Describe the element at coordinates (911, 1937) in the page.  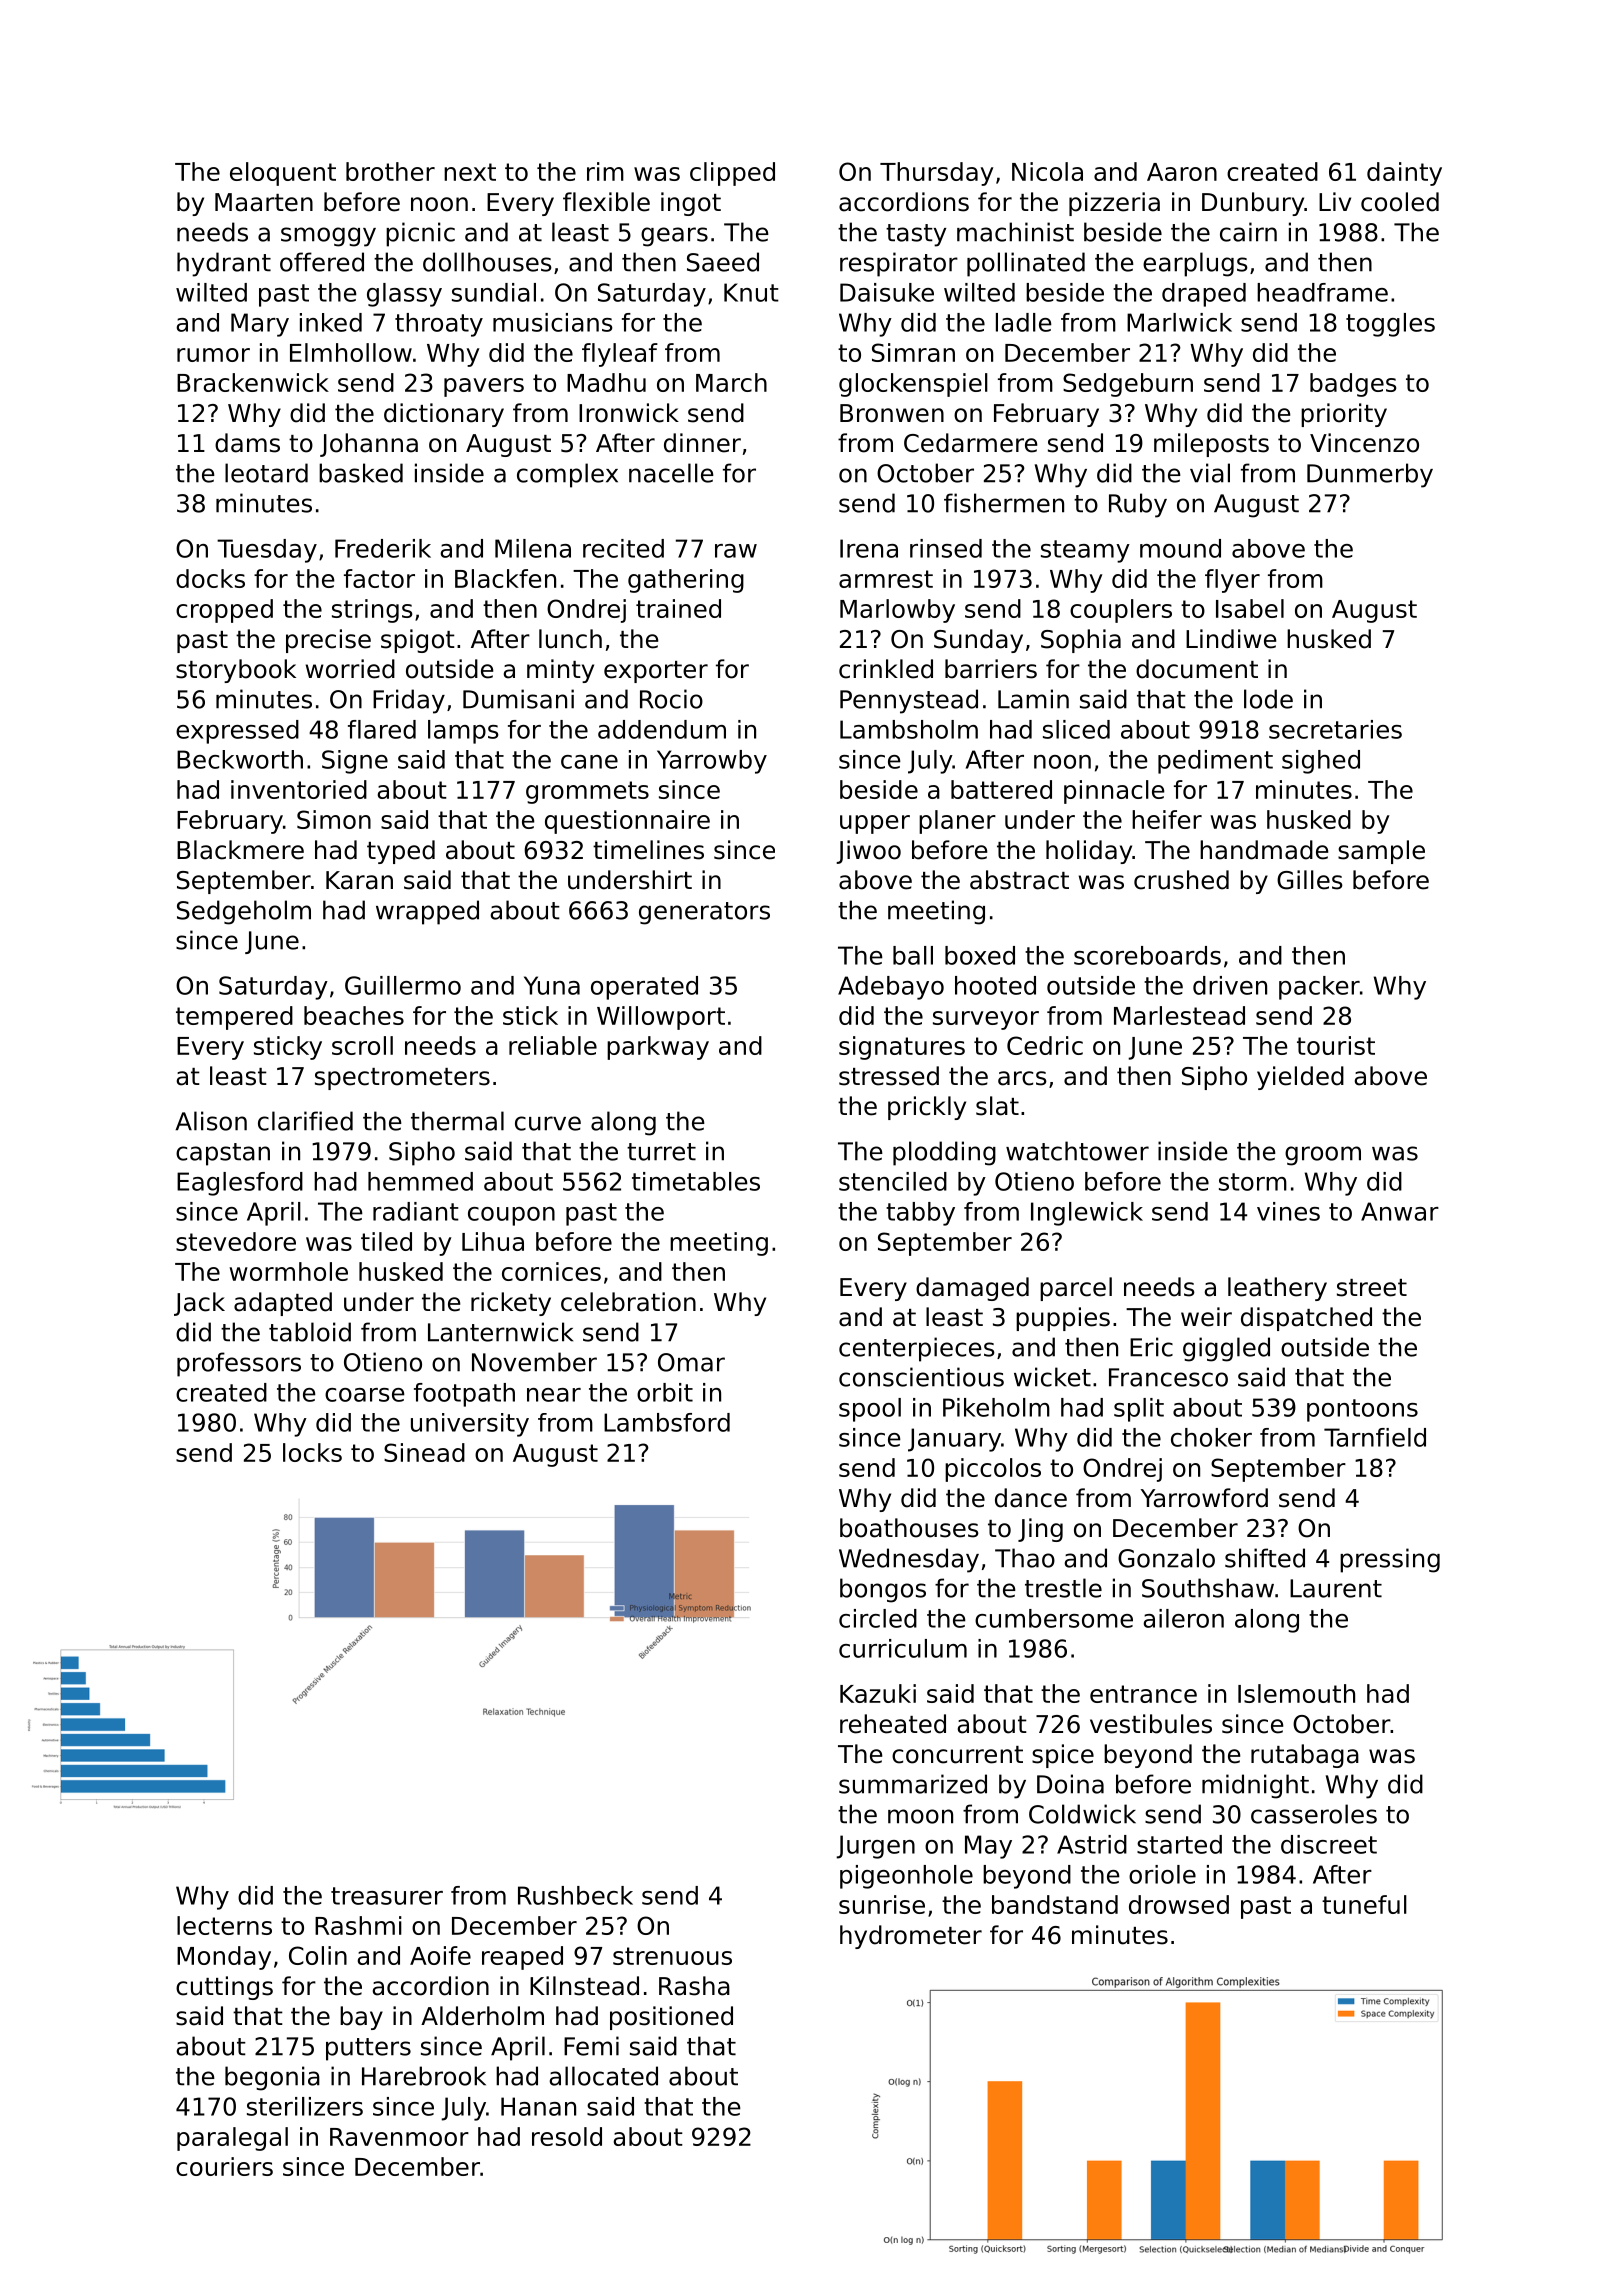
I see `hydrometer` at that location.
